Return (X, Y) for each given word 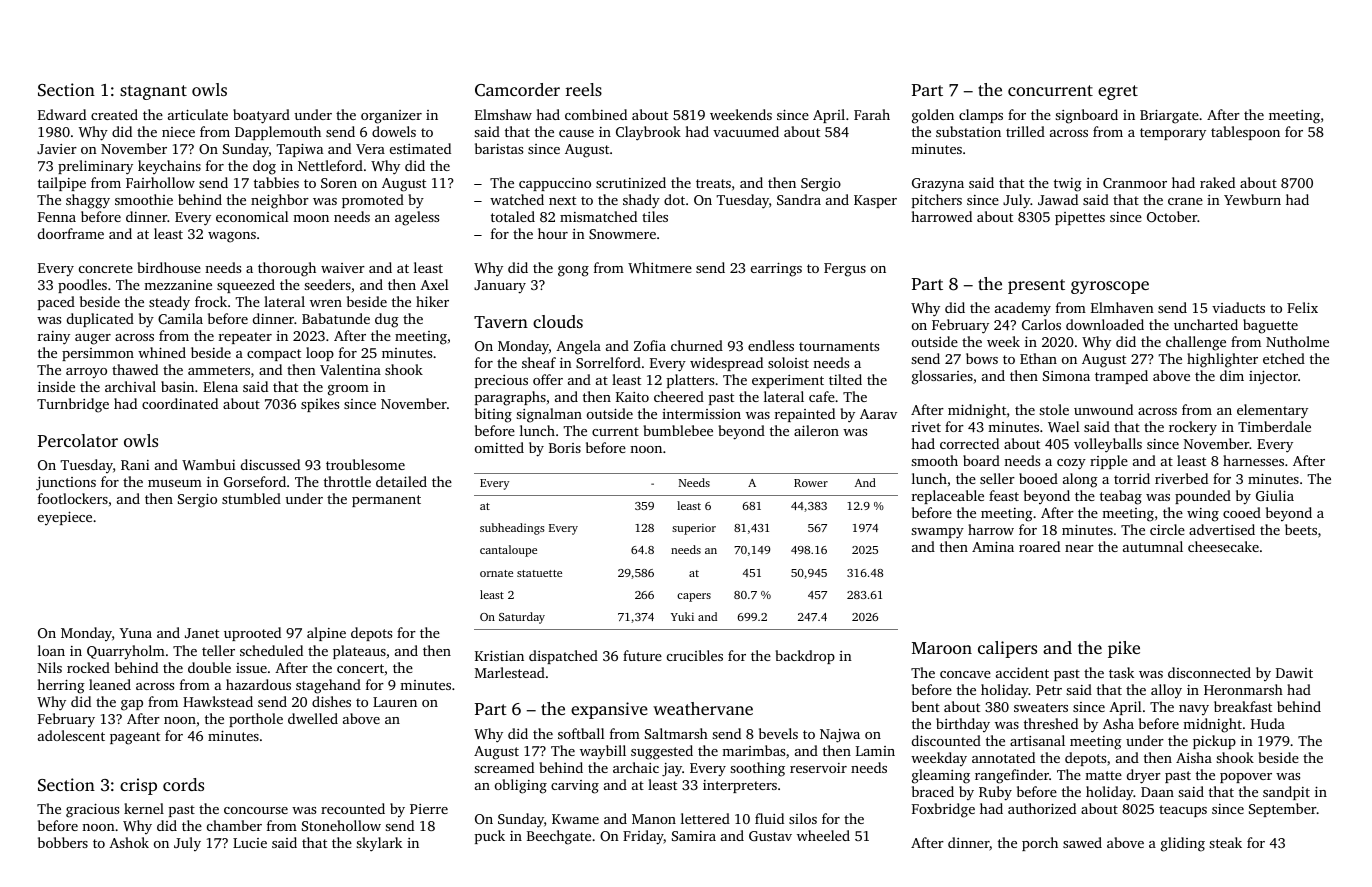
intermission (701, 414)
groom (348, 390)
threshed (1051, 723)
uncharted (1206, 324)
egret (1118, 92)
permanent (386, 501)
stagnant (153, 92)
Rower (811, 483)
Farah (872, 114)
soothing (757, 769)
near (1079, 548)
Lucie (250, 843)
